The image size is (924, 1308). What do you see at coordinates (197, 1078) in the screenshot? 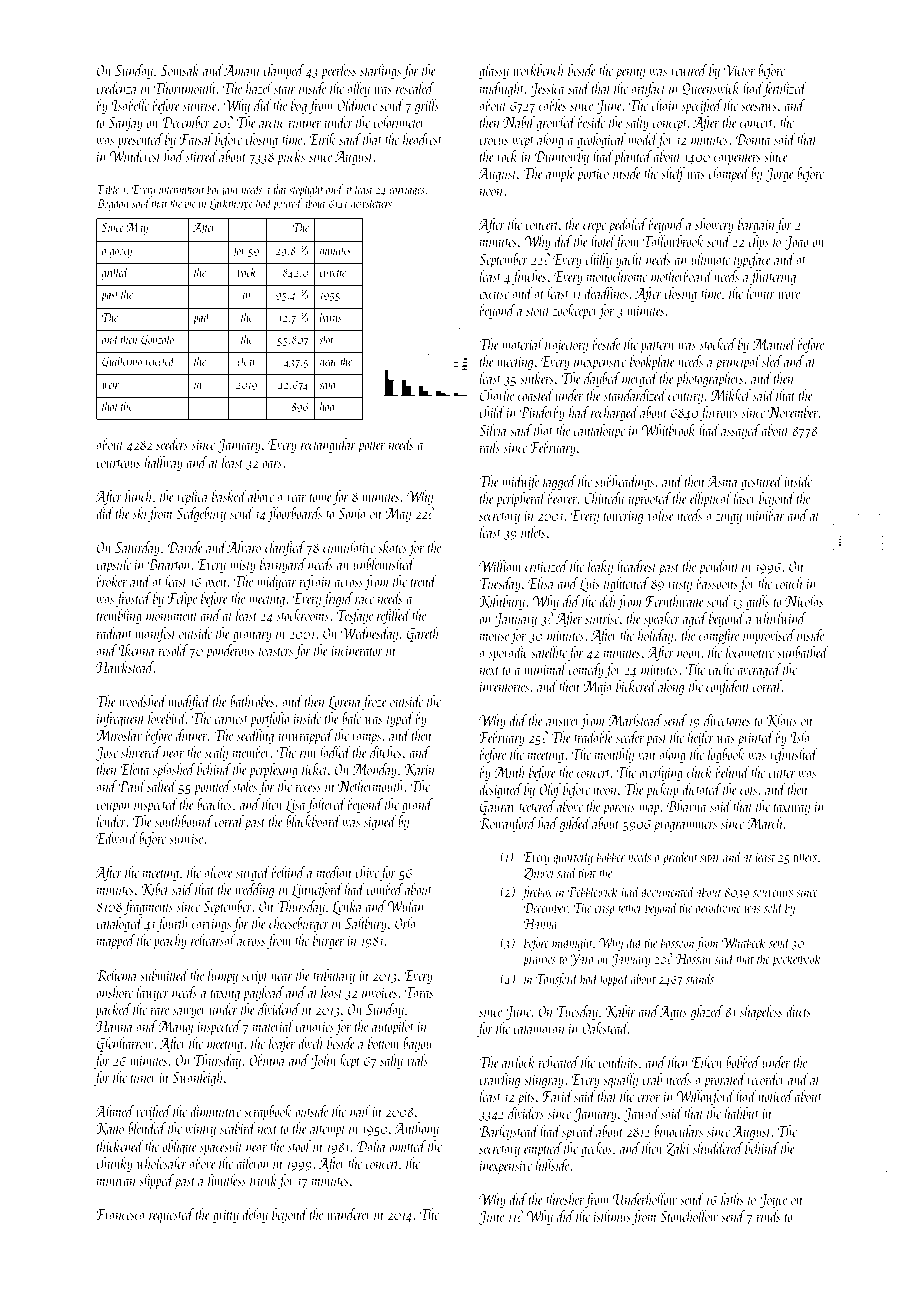
I see `Swanleigh` at bounding box center [197, 1078].
